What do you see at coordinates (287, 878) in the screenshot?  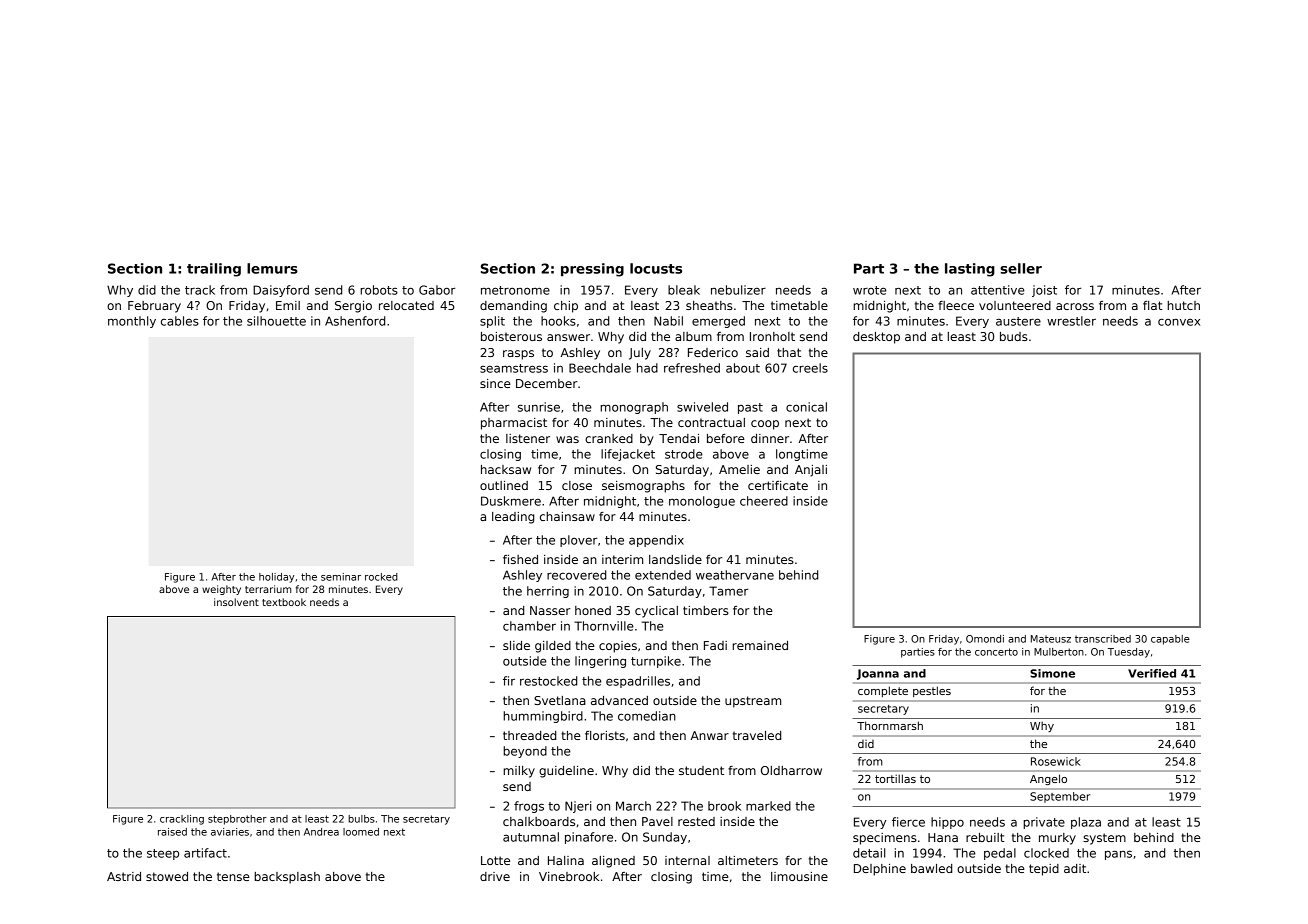 I see `backsplash` at bounding box center [287, 878].
